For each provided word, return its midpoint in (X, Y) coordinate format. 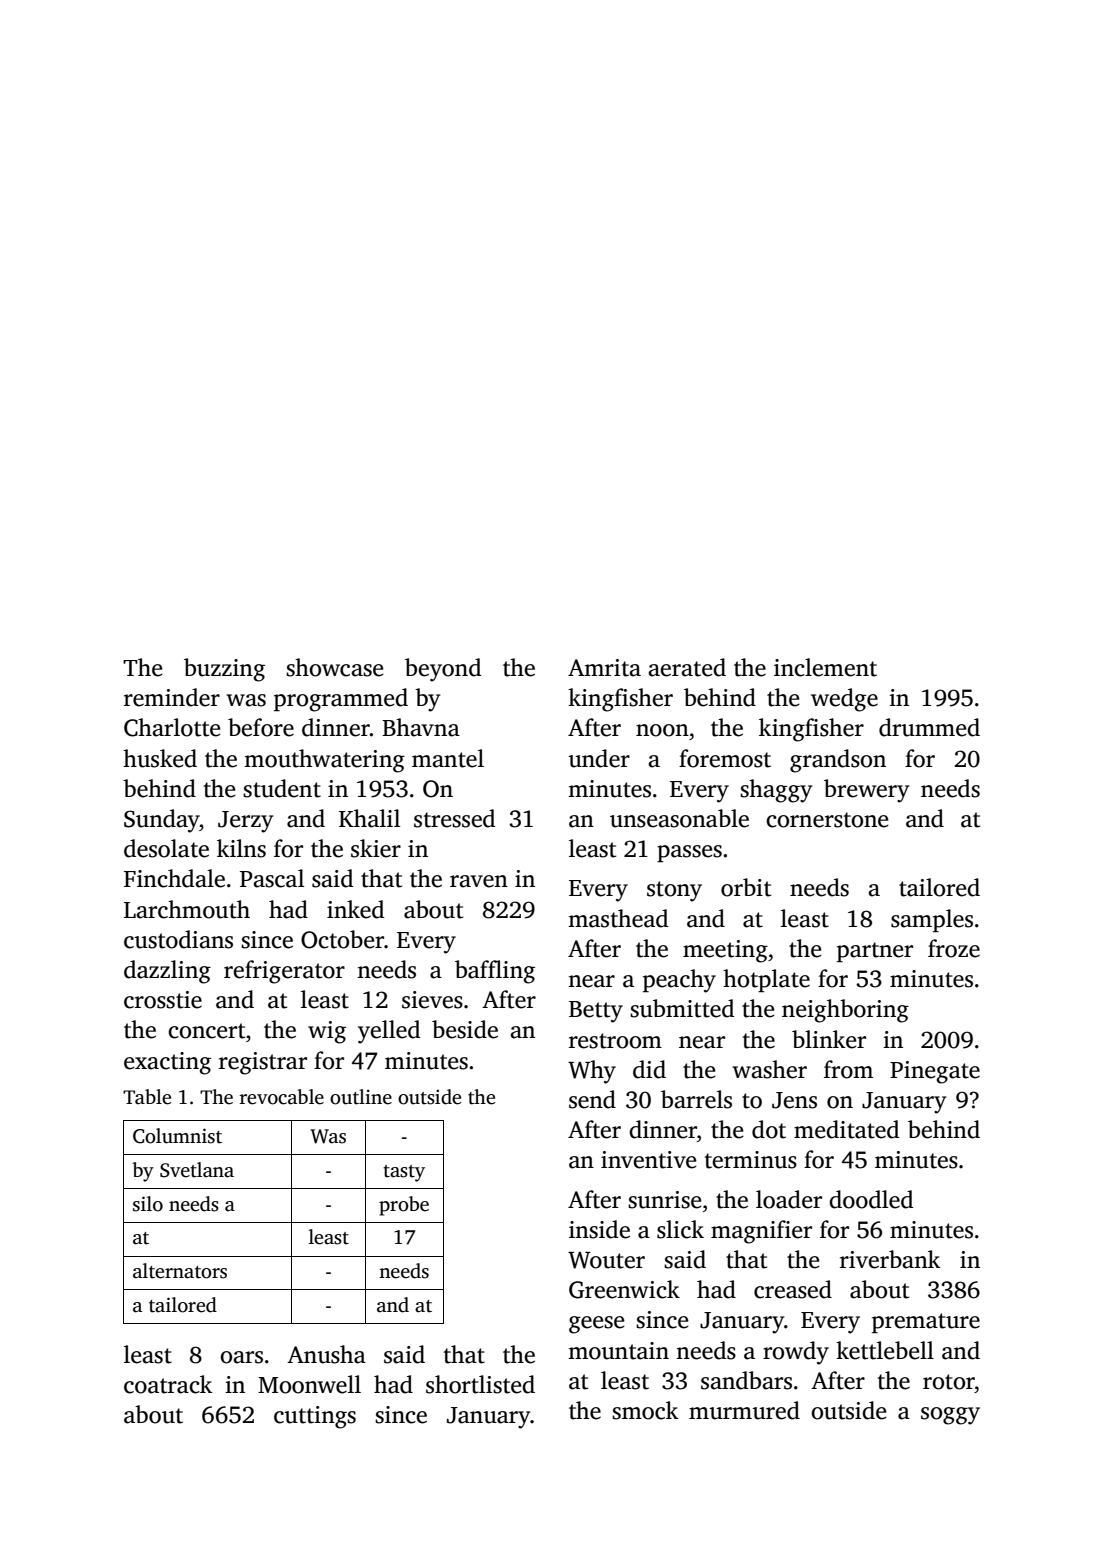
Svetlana (197, 1170)
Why (592, 1072)
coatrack (168, 1384)
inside (599, 1229)
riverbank (890, 1259)
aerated (687, 667)
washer (769, 1069)
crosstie (163, 1000)
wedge (844, 700)
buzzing (224, 670)
